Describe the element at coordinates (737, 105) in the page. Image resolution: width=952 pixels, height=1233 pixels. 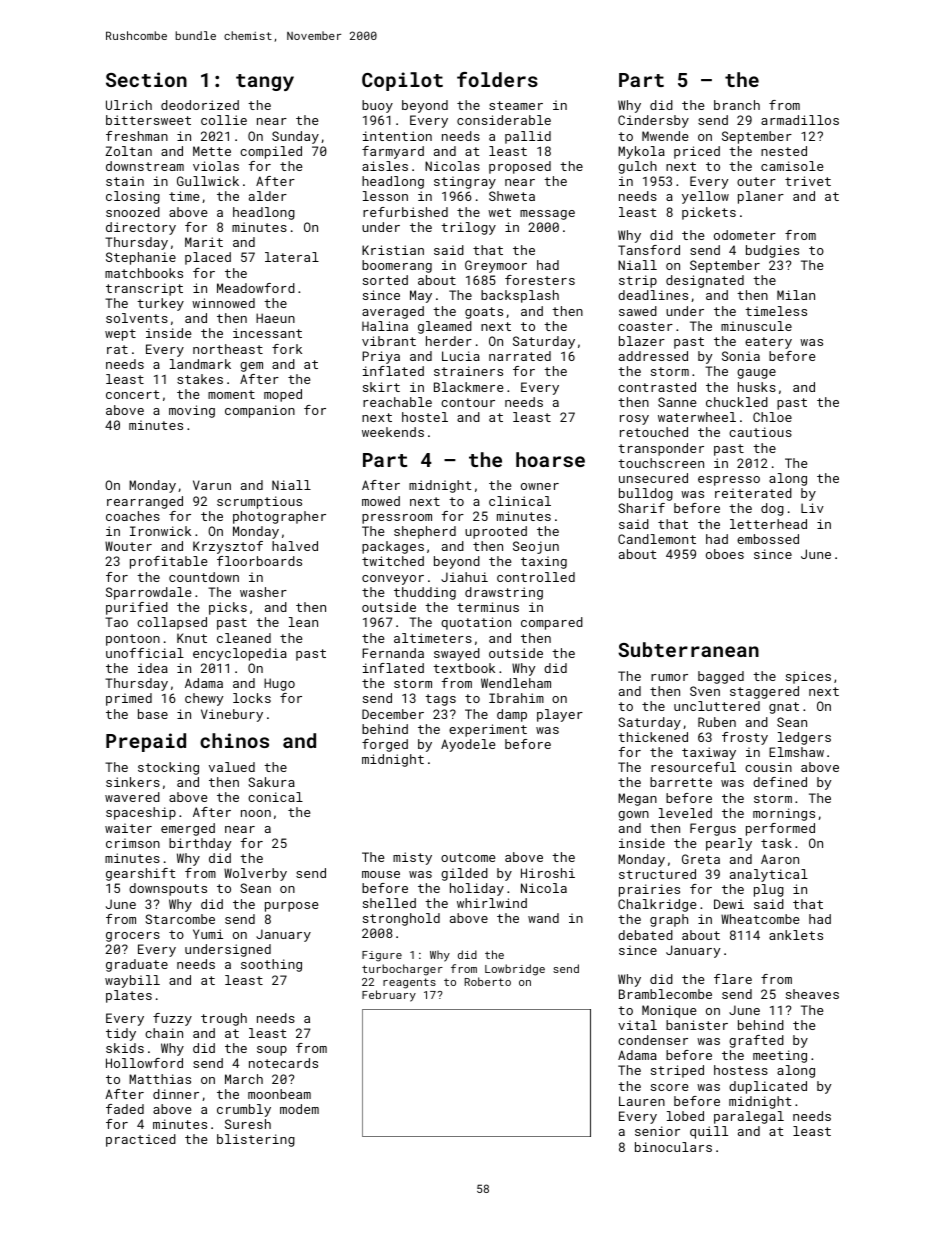
I see `branch` at that location.
